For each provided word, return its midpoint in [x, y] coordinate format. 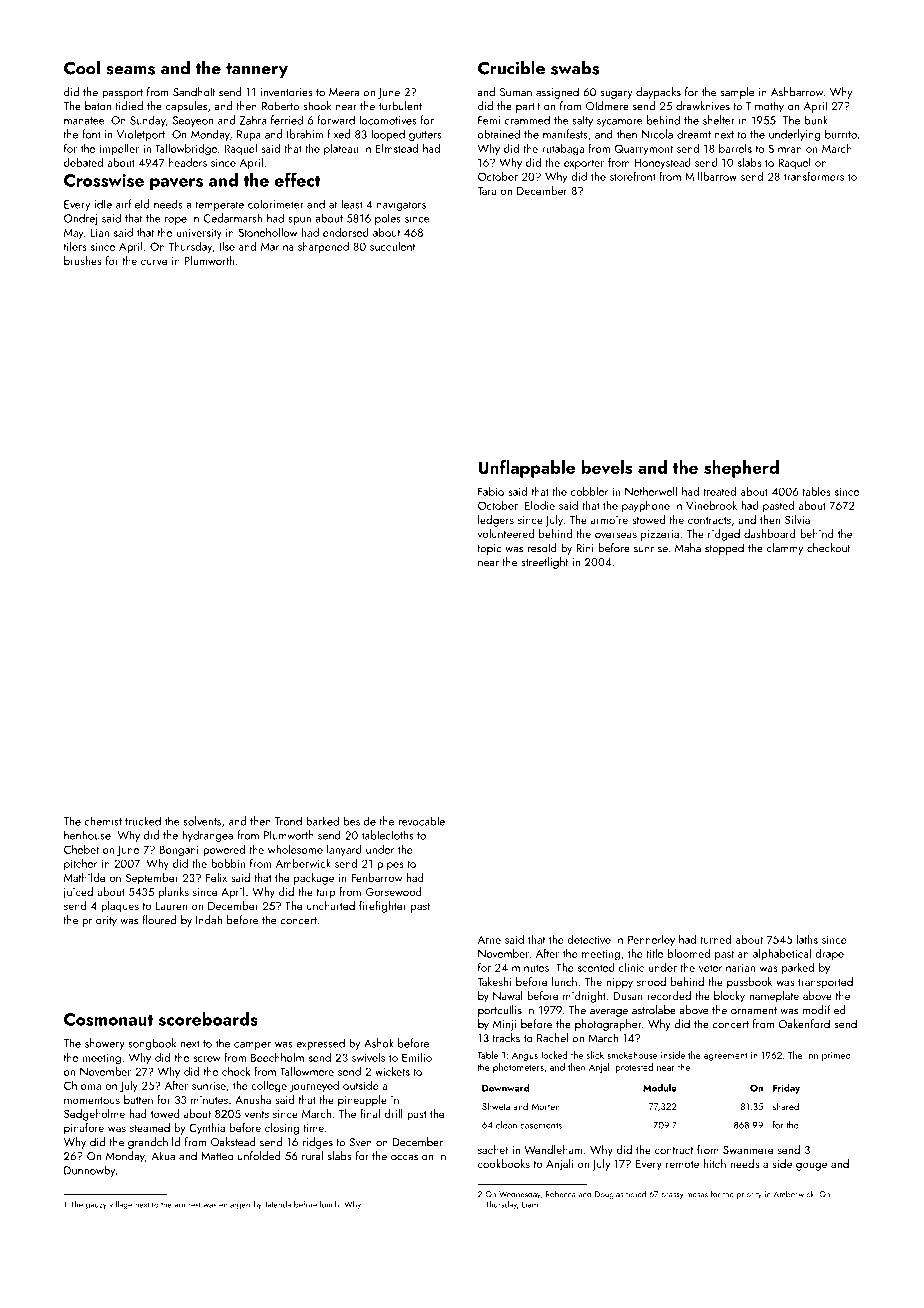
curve [154, 262]
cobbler [589, 491]
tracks [506, 1038]
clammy [785, 549]
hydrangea [207, 836]
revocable [422, 821]
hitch [715, 1163]
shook [317, 106]
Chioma [82, 1085]
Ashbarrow [797, 92]
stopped [724, 549]
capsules [186, 107]
